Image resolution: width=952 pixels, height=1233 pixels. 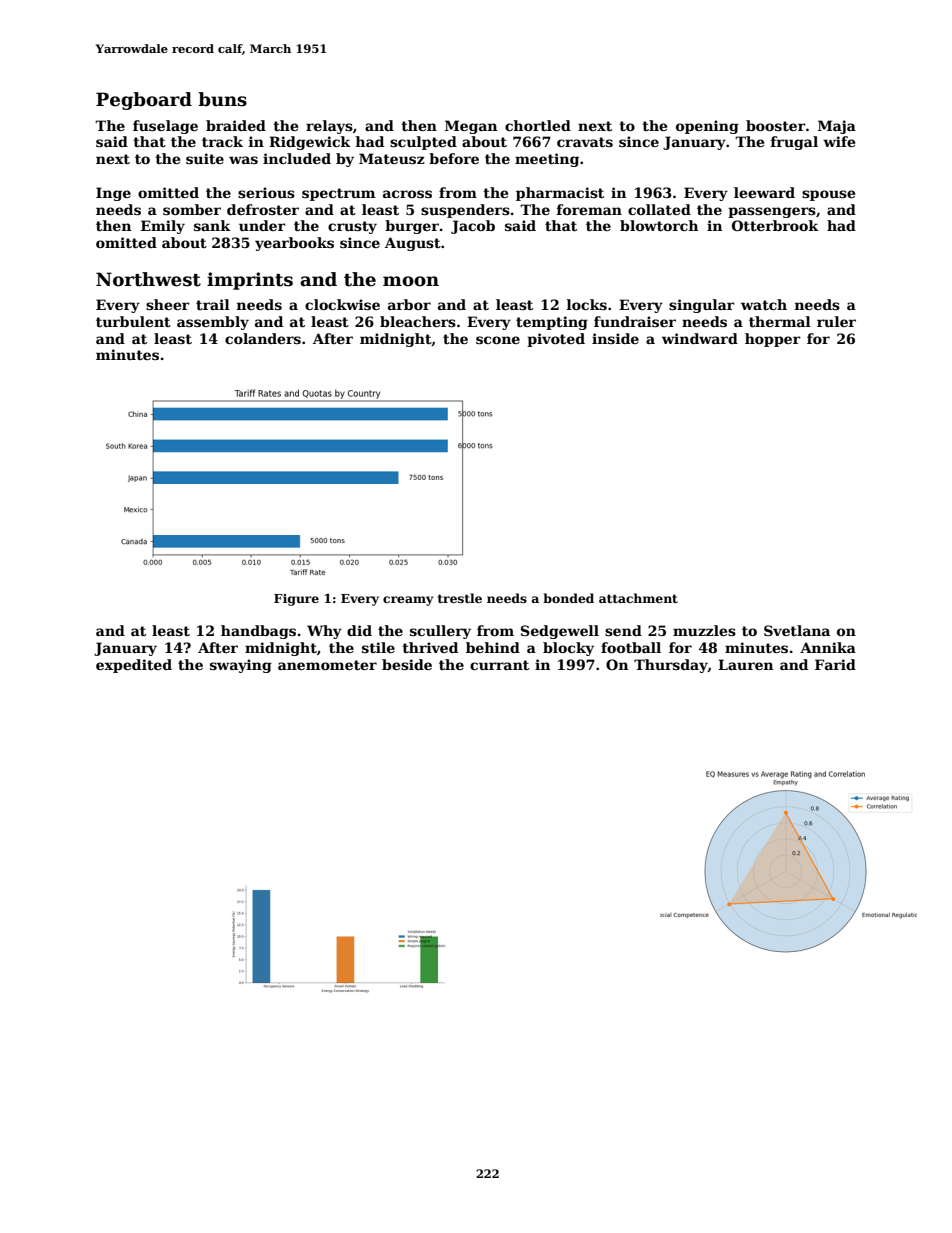 I want to click on Lauren, so click(x=745, y=664).
